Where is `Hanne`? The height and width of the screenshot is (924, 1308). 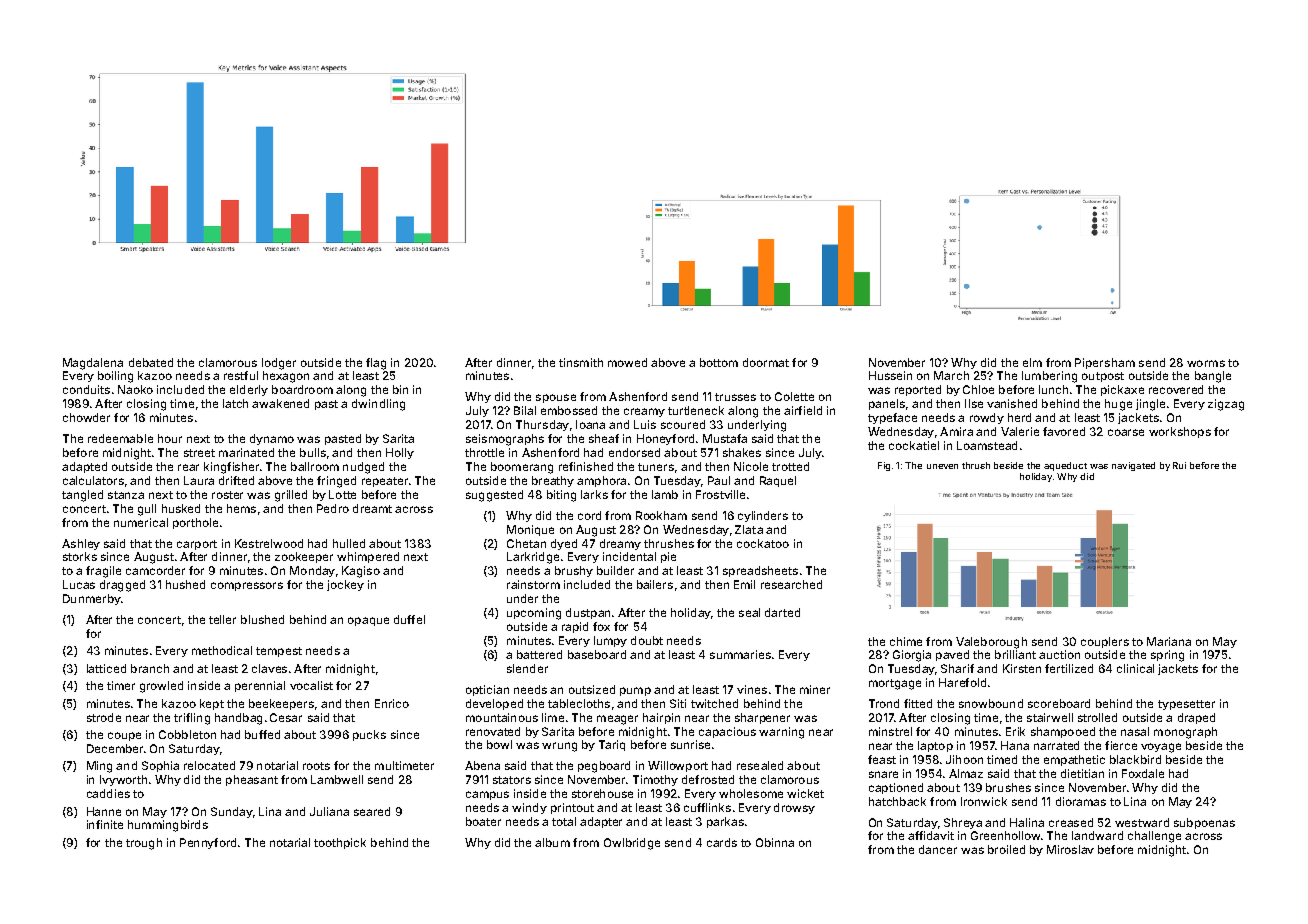 Hanne is located at coordinates (104, 811).
